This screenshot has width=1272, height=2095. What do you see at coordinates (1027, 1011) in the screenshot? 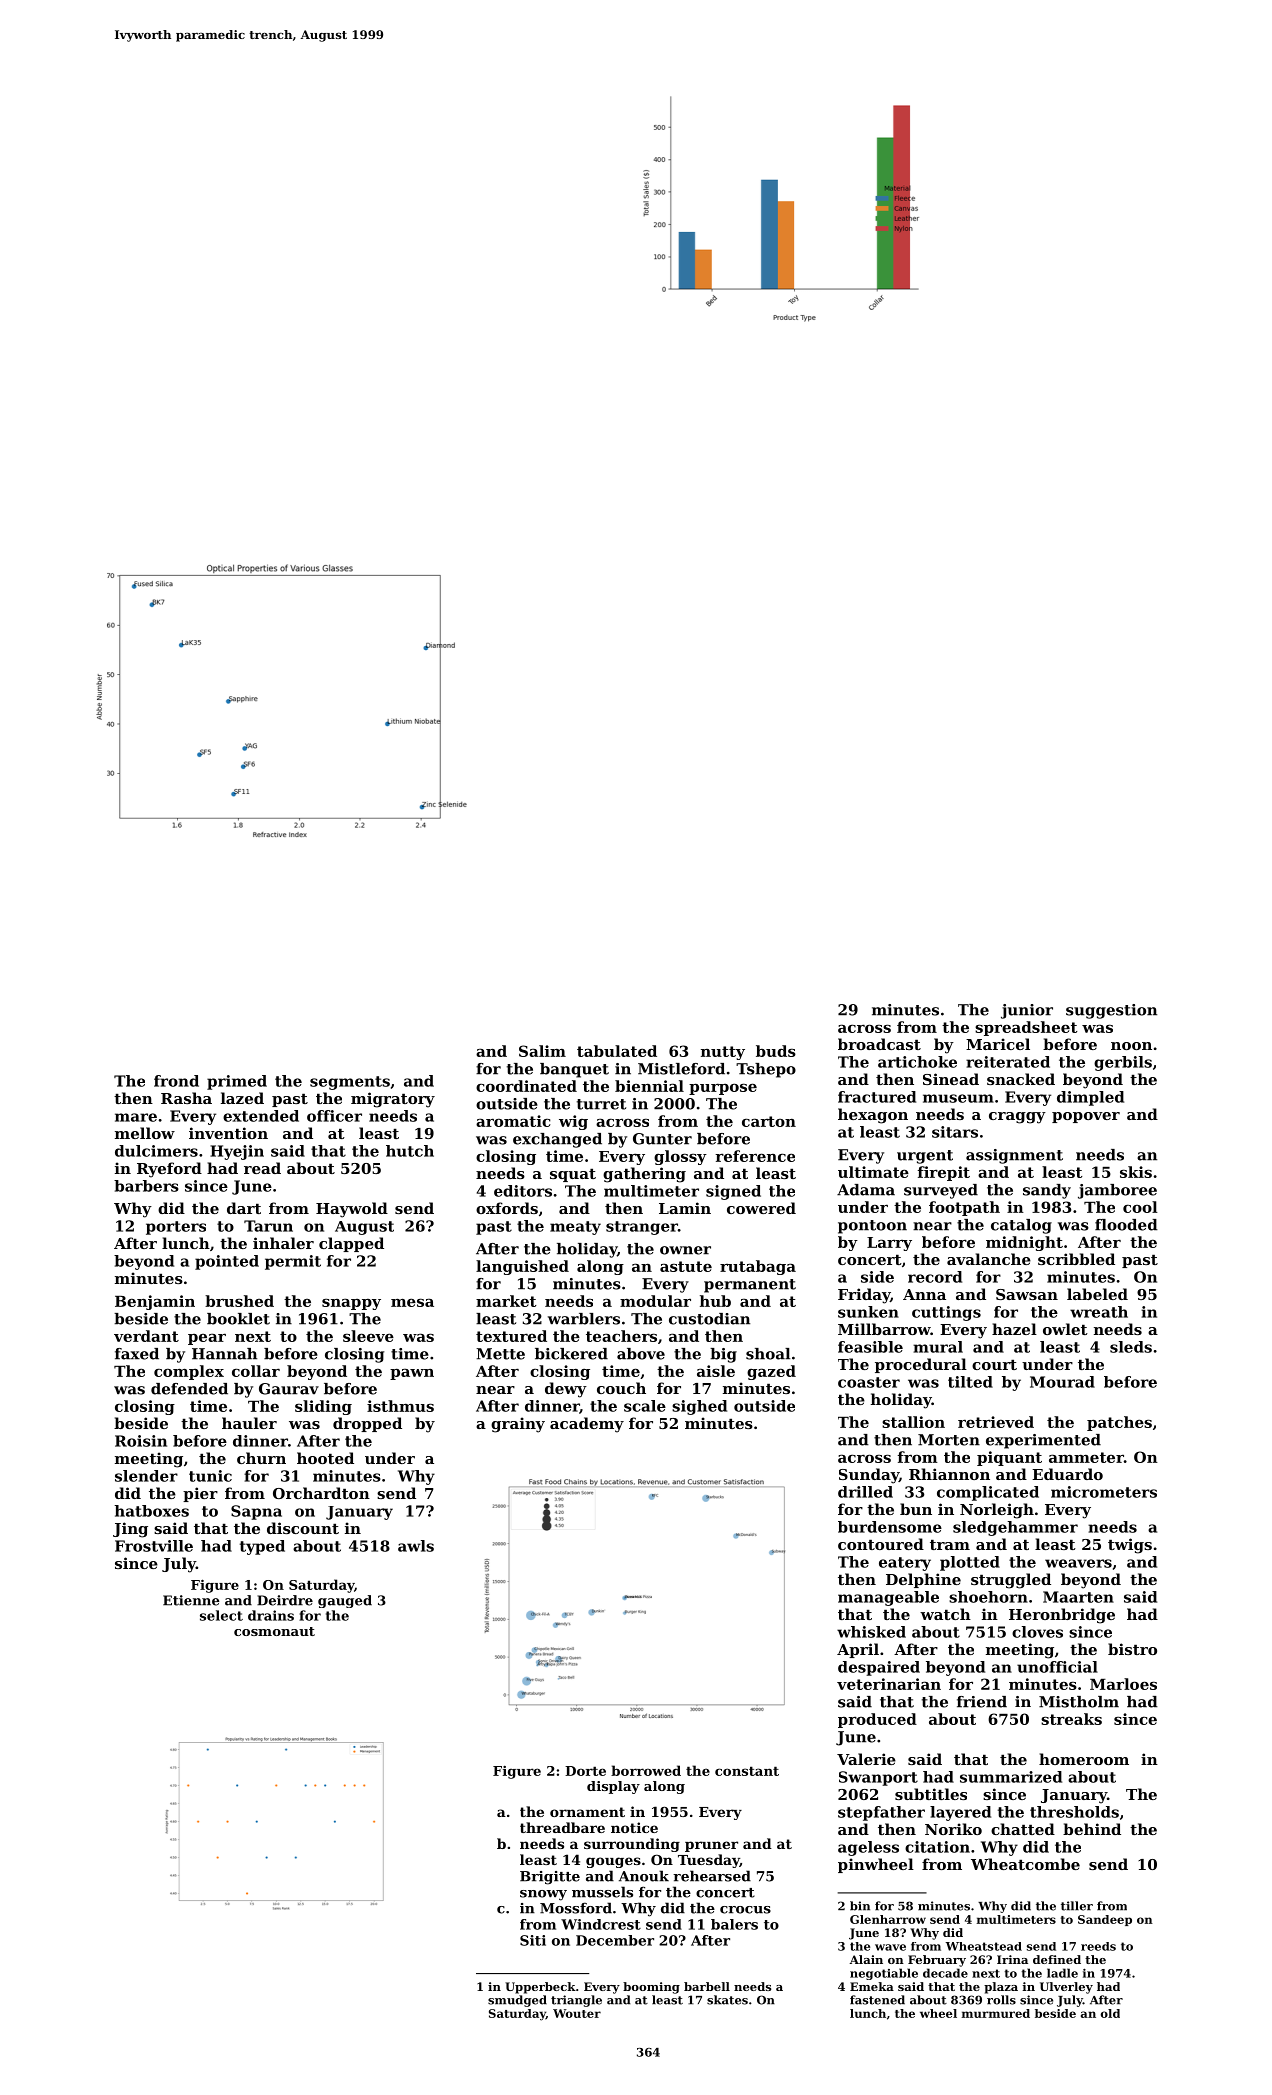
I see `junior` at bounding box center [1027, 1011].
